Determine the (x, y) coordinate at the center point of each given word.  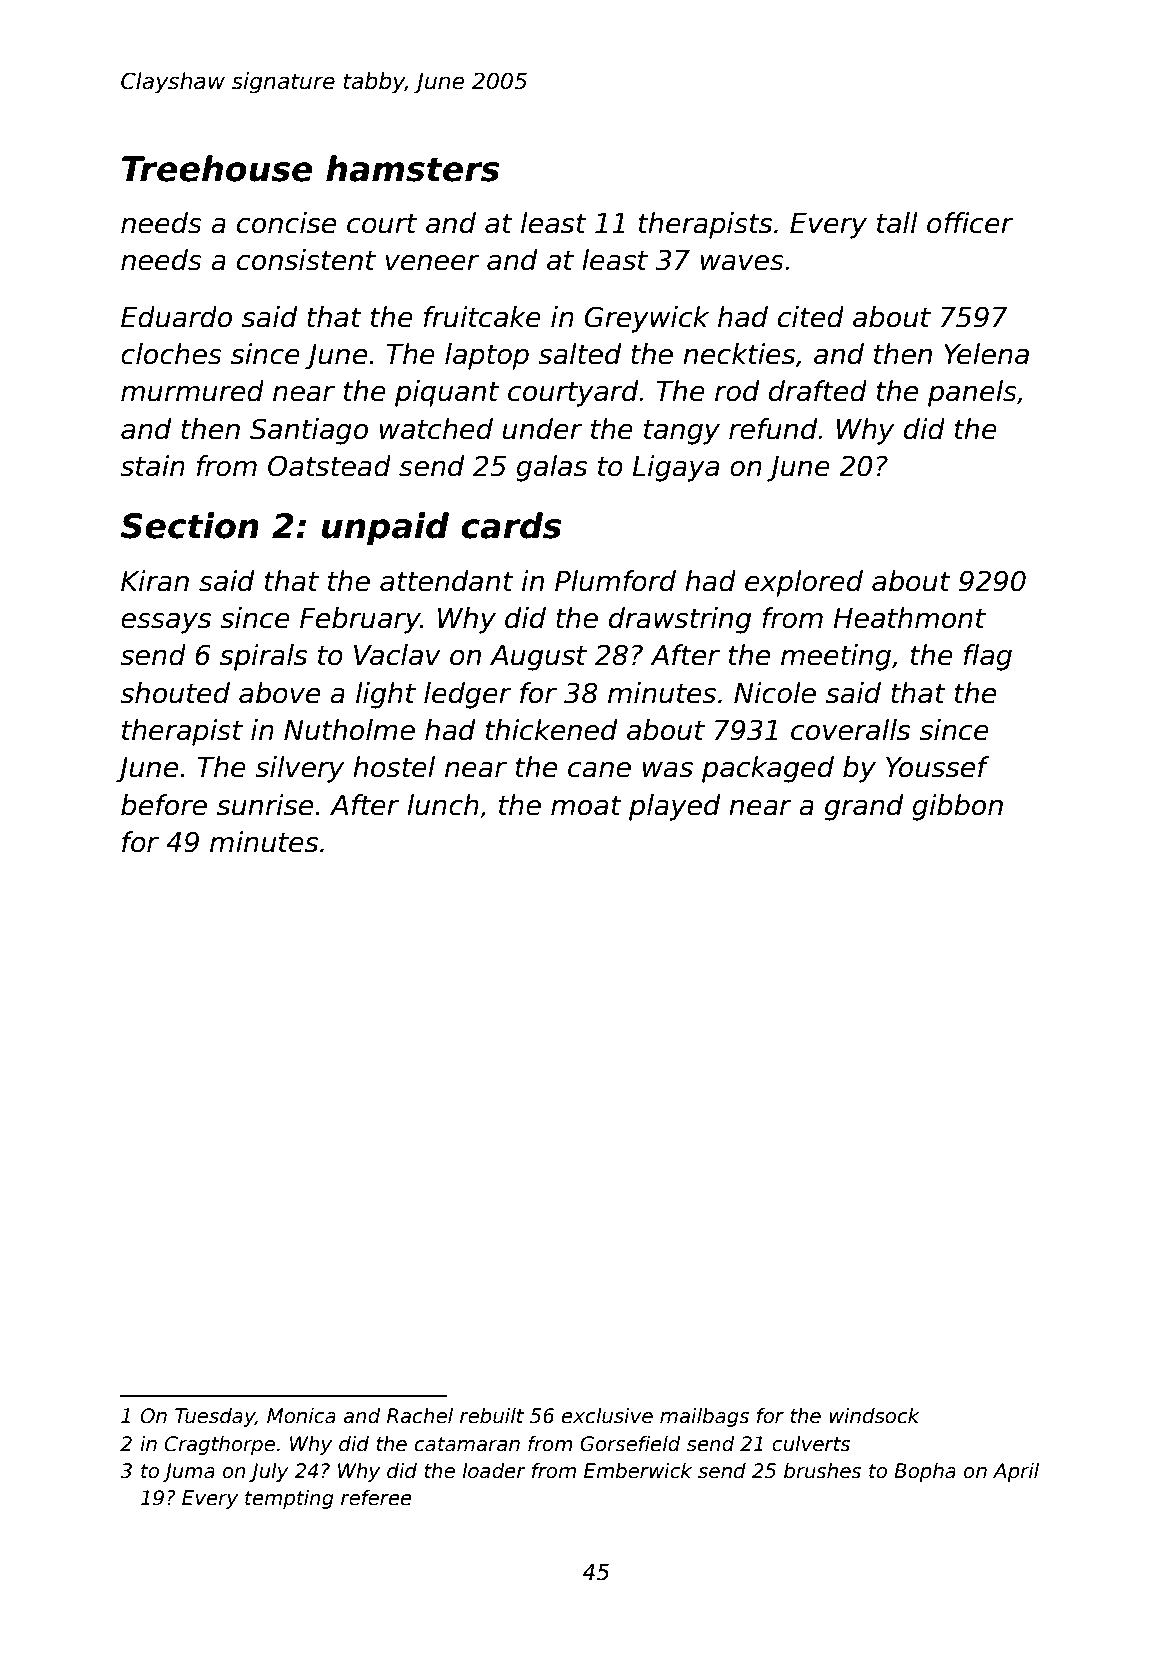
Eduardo (176, 317)
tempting (289, 1499)
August (538, 658)
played (674, 807)
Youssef (937, 767)
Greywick (647, 319)
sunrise (265, 805)
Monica (301, 1416)
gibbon (957, 807)
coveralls (850, 730)
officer (970, 223)
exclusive (607, 1416)
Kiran (155, 581)
